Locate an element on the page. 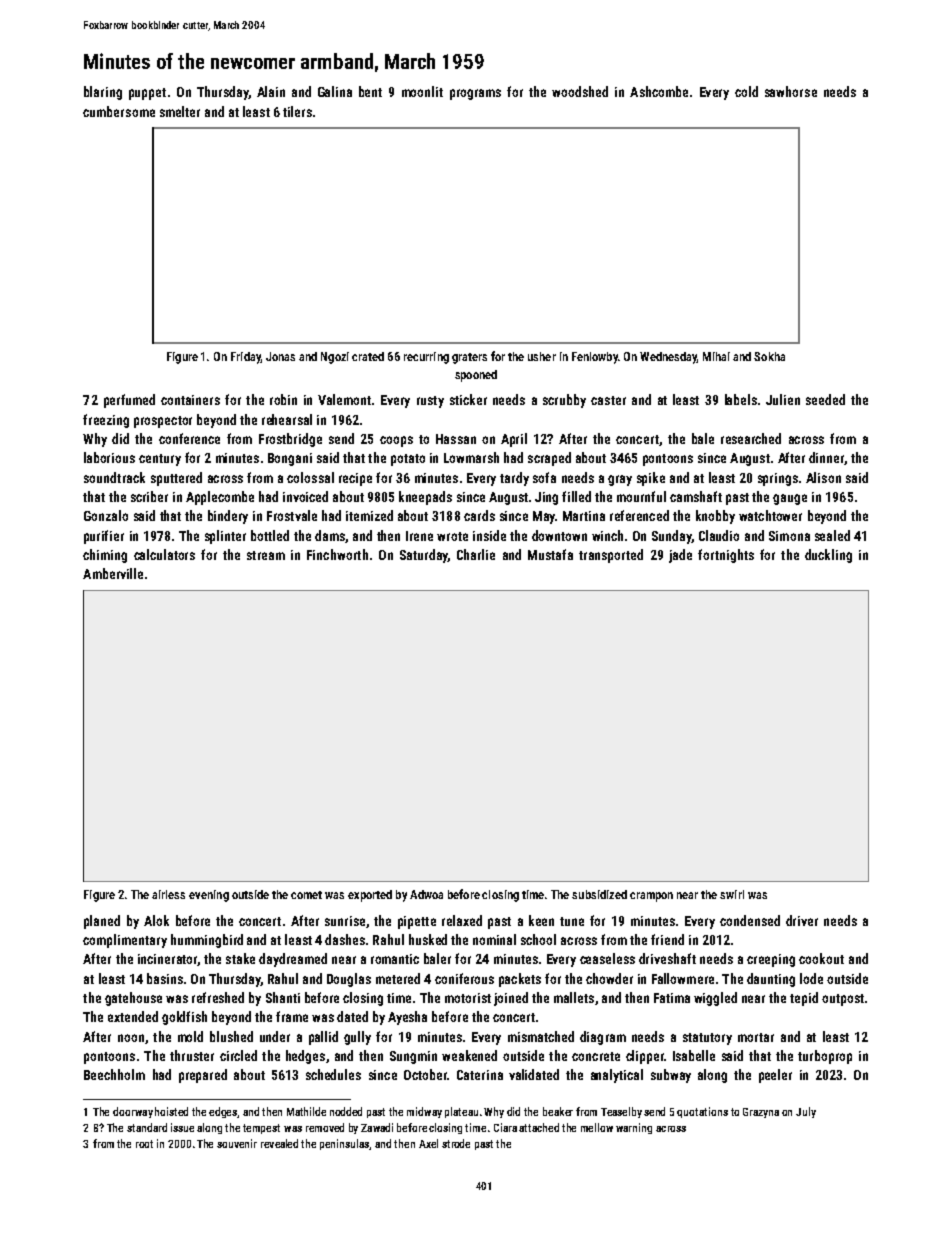  sawhorse is located at coordinates (791, 91).
